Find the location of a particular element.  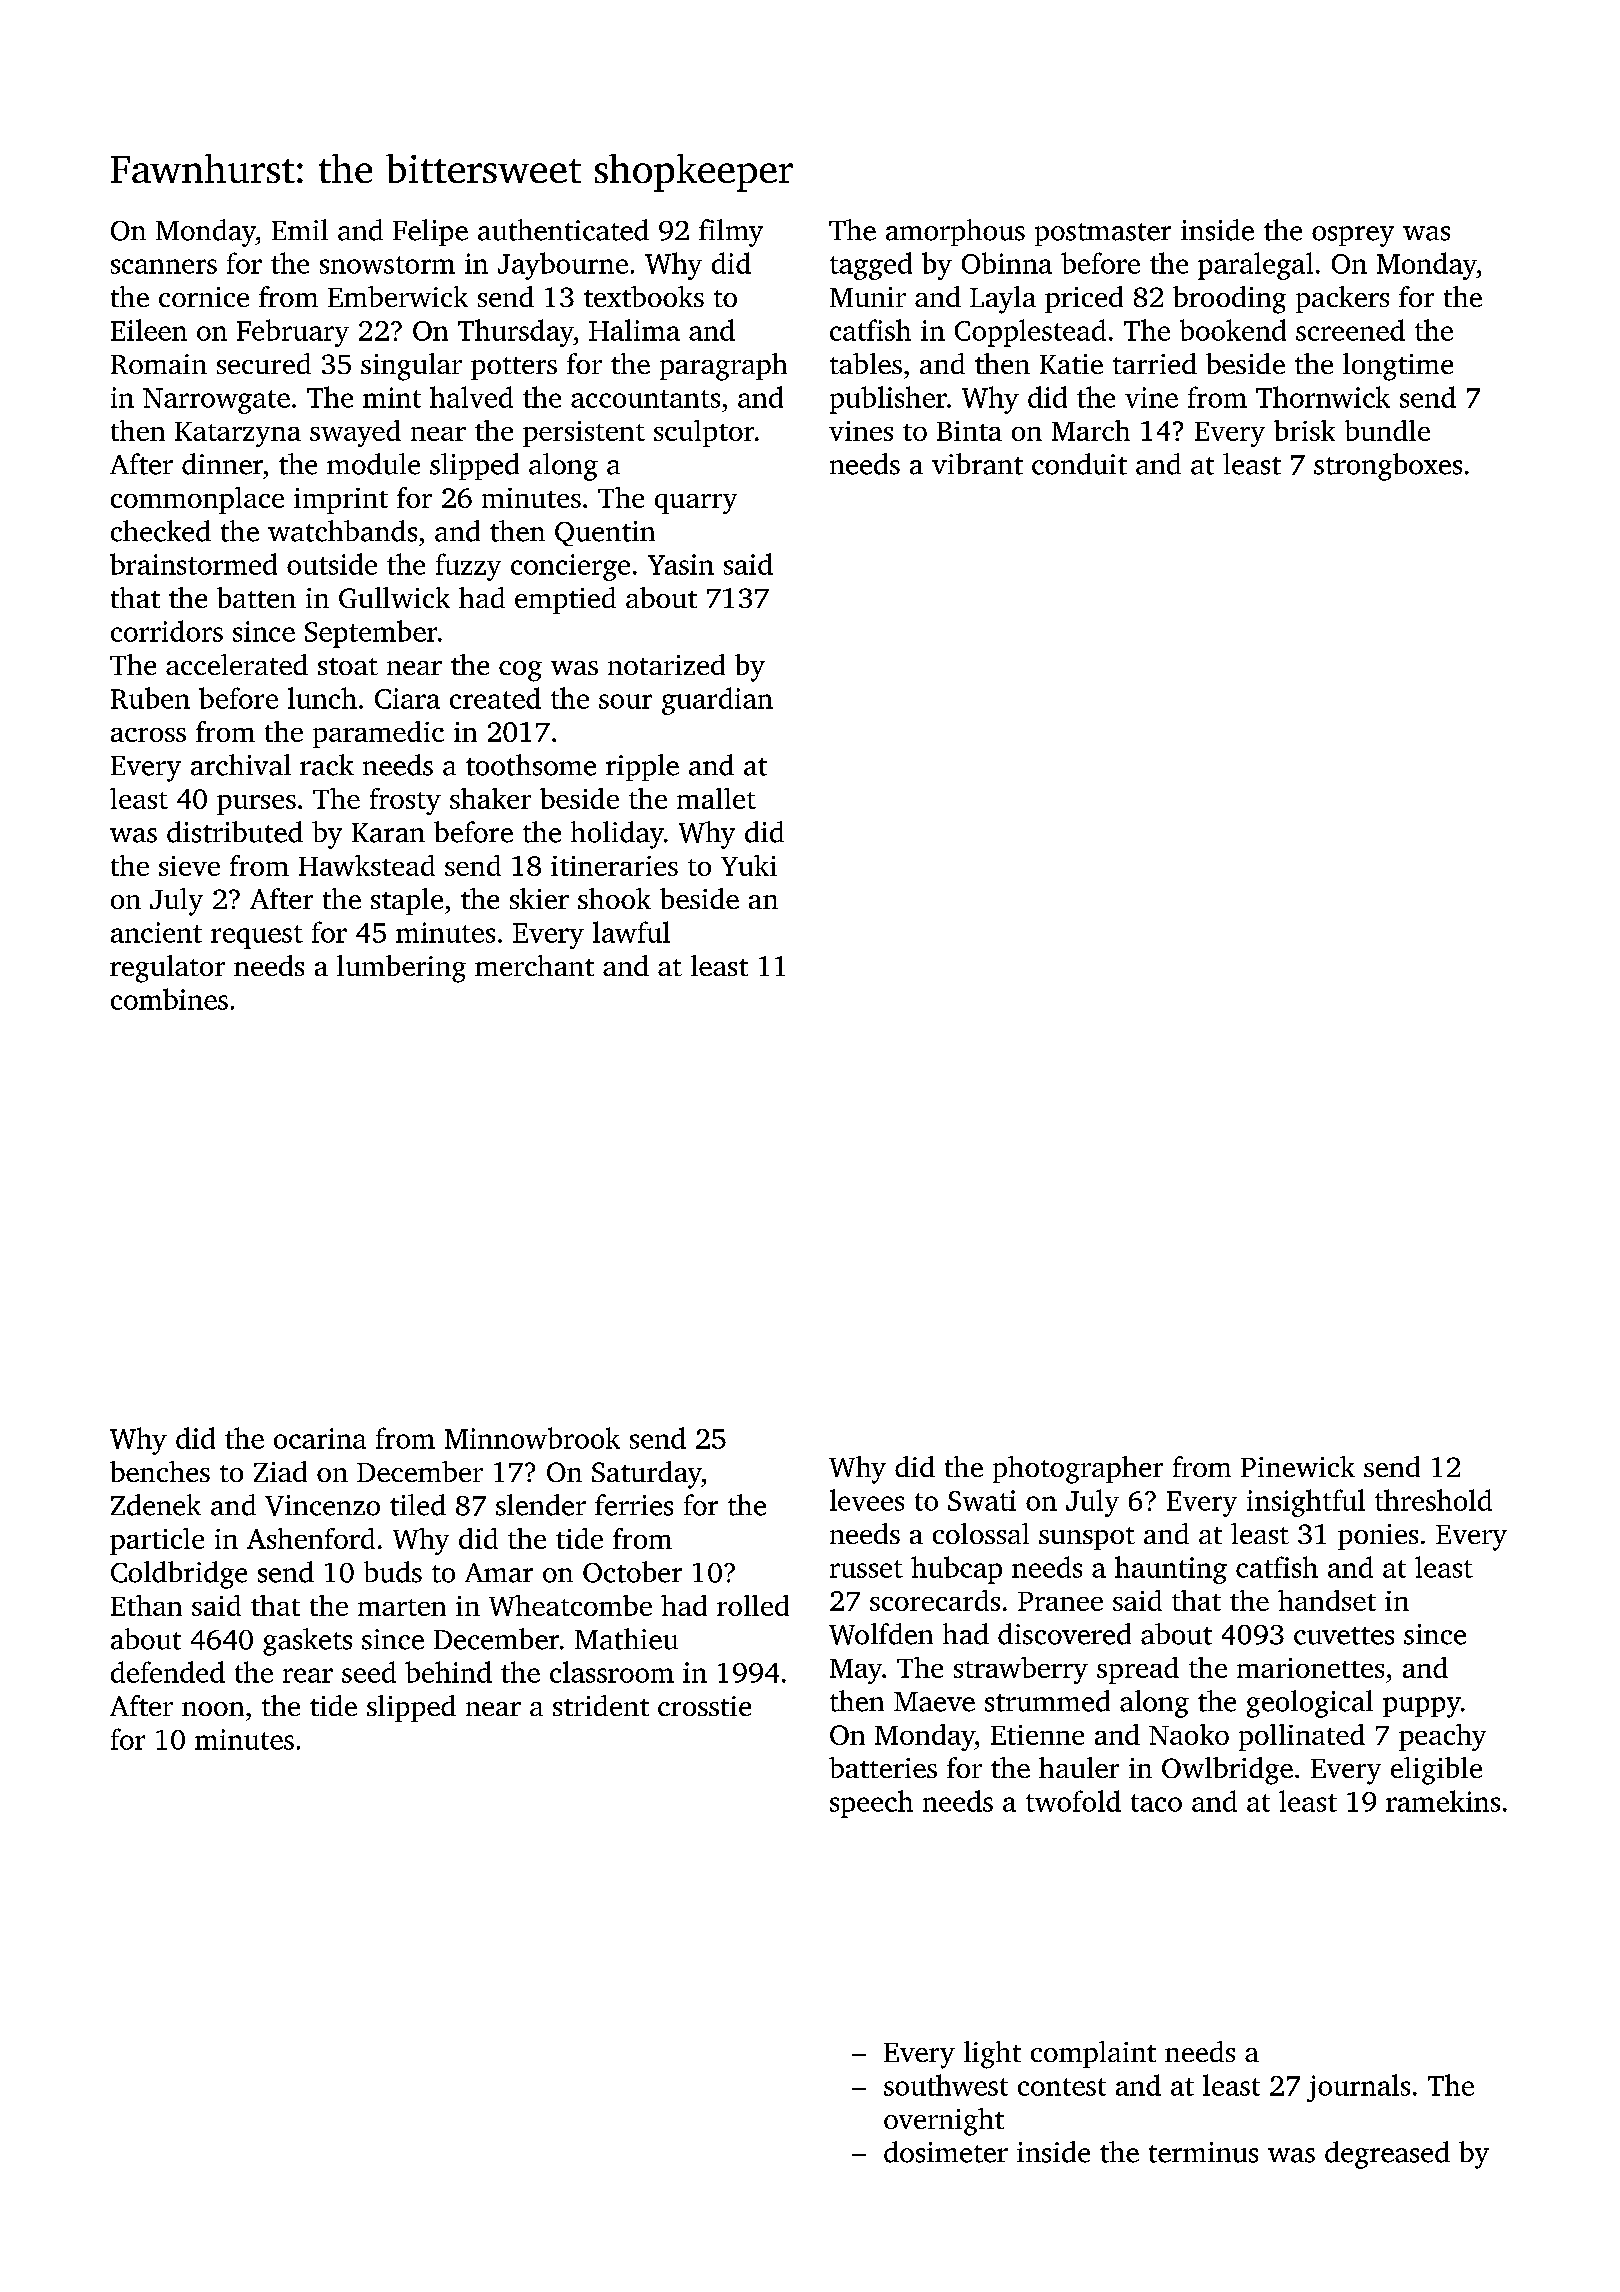

particle is located at coordinates (157, 1541).
